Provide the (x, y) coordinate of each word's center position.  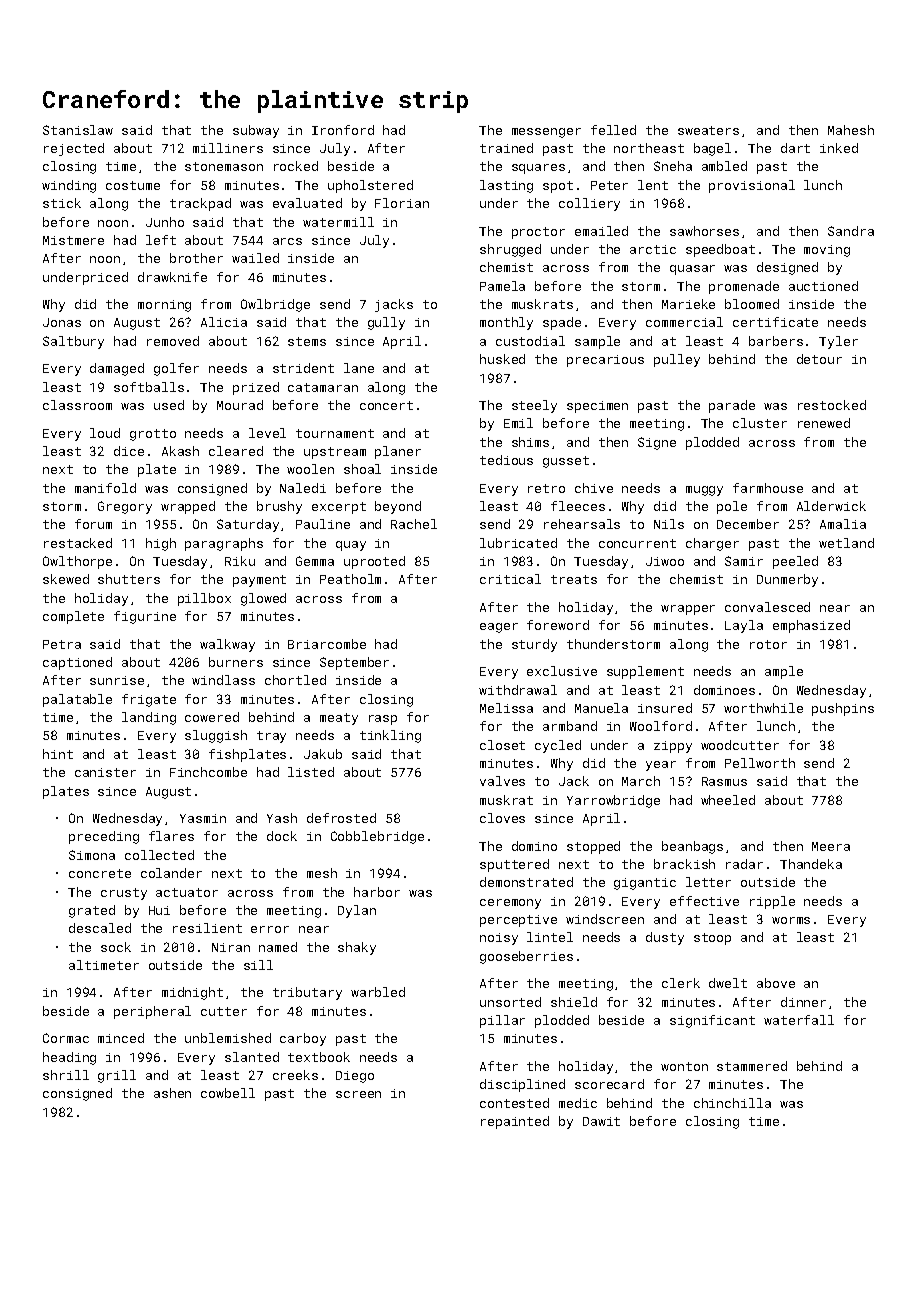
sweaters (708, 130)
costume (133, 185)
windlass (223, 680)
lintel (550, 937)
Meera (831, 846)
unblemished (228, 1038)
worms (791, 920)
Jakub (323, 754)
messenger (546, 133)
